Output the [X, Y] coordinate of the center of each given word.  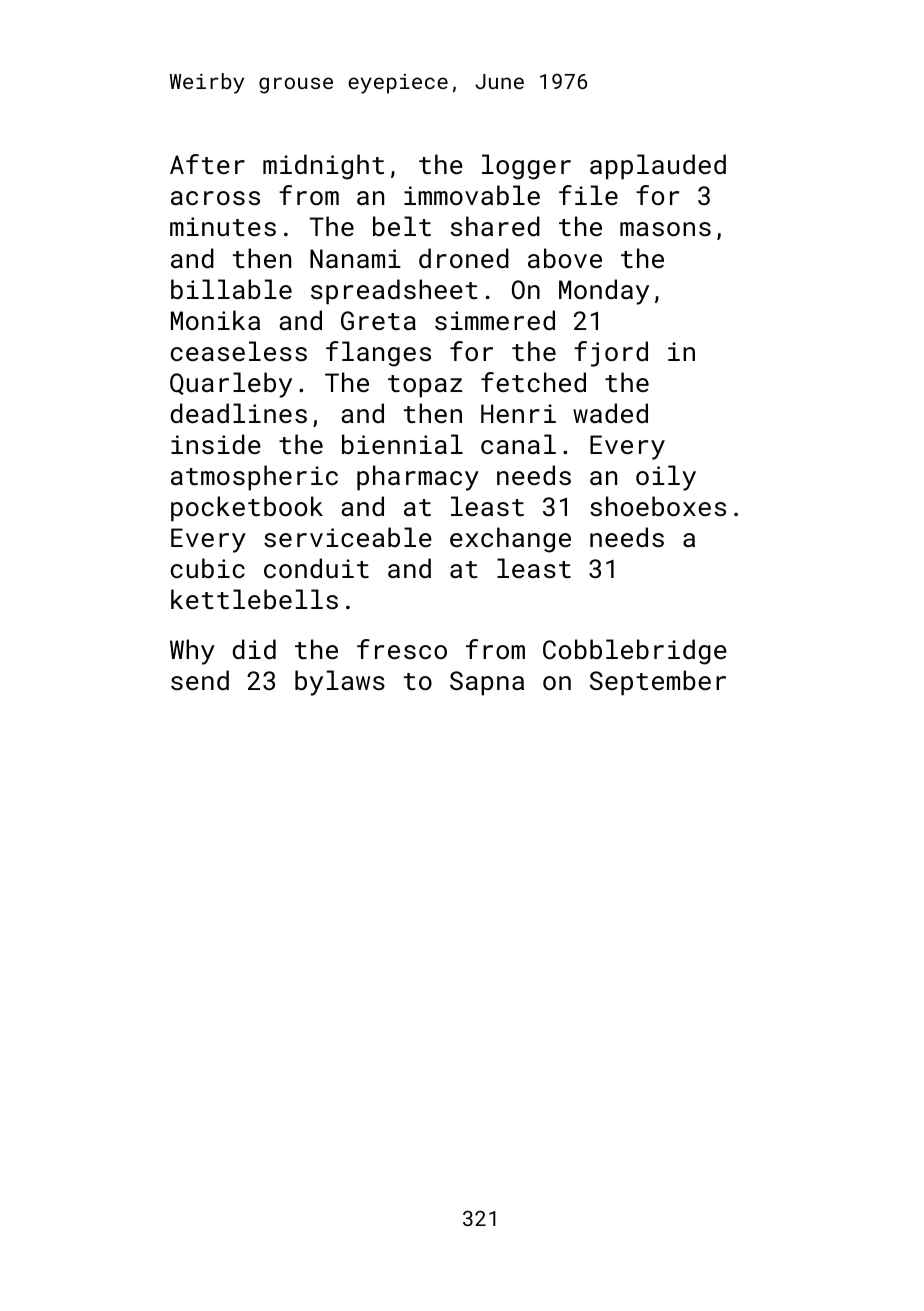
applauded [658, 166]
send [200, 680]
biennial [402, 444]
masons [665, 229]
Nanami [355, 258]
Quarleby [231, 385]
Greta [378, 320]
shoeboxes [658, 506]
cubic [208, 568]
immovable [472, 195]
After [207, 164]
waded [610, 413]
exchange [510, 540]
